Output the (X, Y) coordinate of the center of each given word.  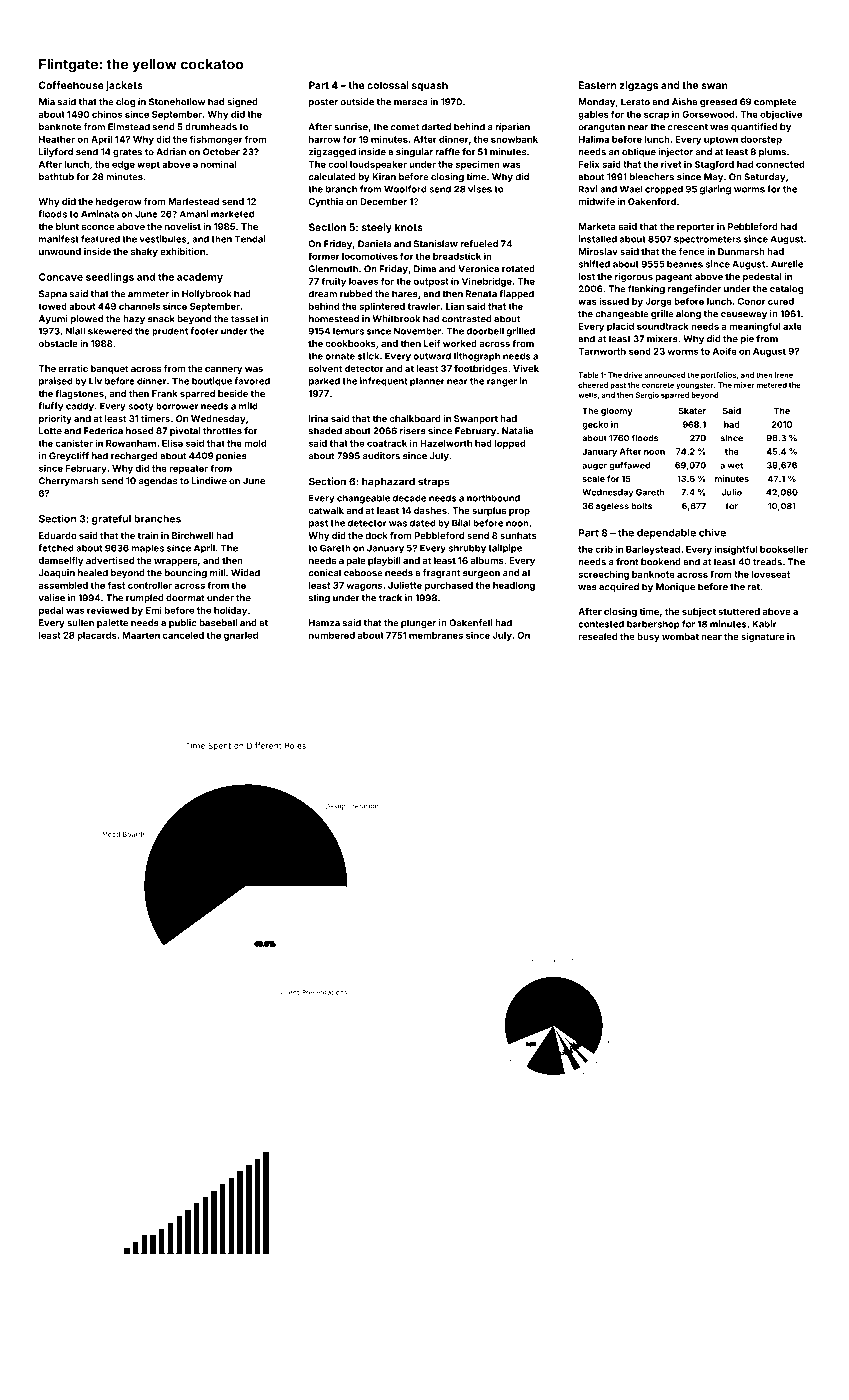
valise (51, 598)
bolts (641, 506)
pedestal (762, 277)
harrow (325, 139)
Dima (425, 269)
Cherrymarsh (69, 481)
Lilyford (56, 152)
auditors (381, 456)
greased (718, 103)
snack (161, 319)
